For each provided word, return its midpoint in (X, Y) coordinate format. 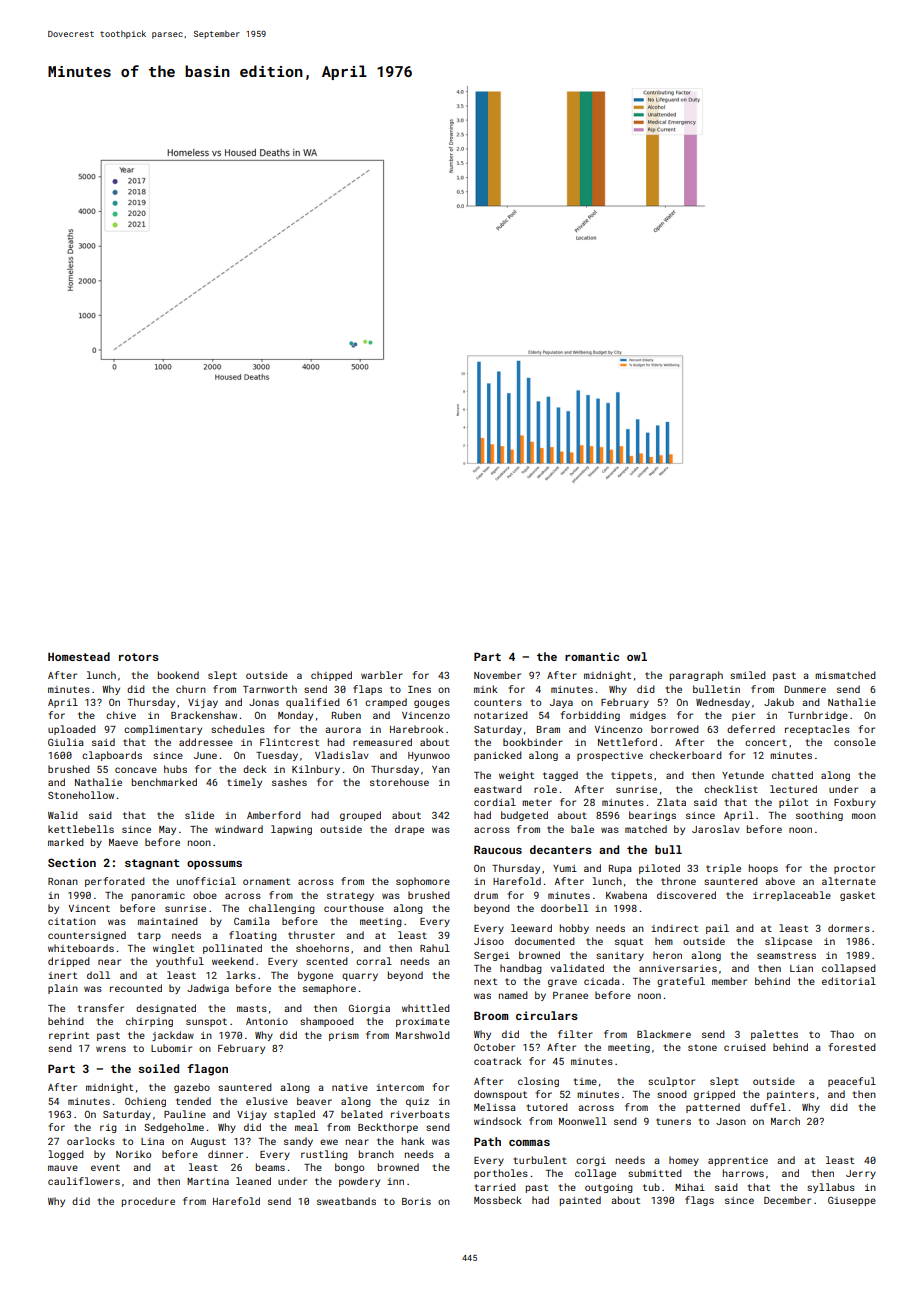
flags (699, 1201)
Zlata (671, 802)
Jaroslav (716, 829)
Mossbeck (498, 1200)
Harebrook (417, 729)
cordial (495, 802)
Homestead (79, 656)
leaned (253, 1181)
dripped (69, 962)
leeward (531, 928)
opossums (214, 865)
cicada (602, 981)
